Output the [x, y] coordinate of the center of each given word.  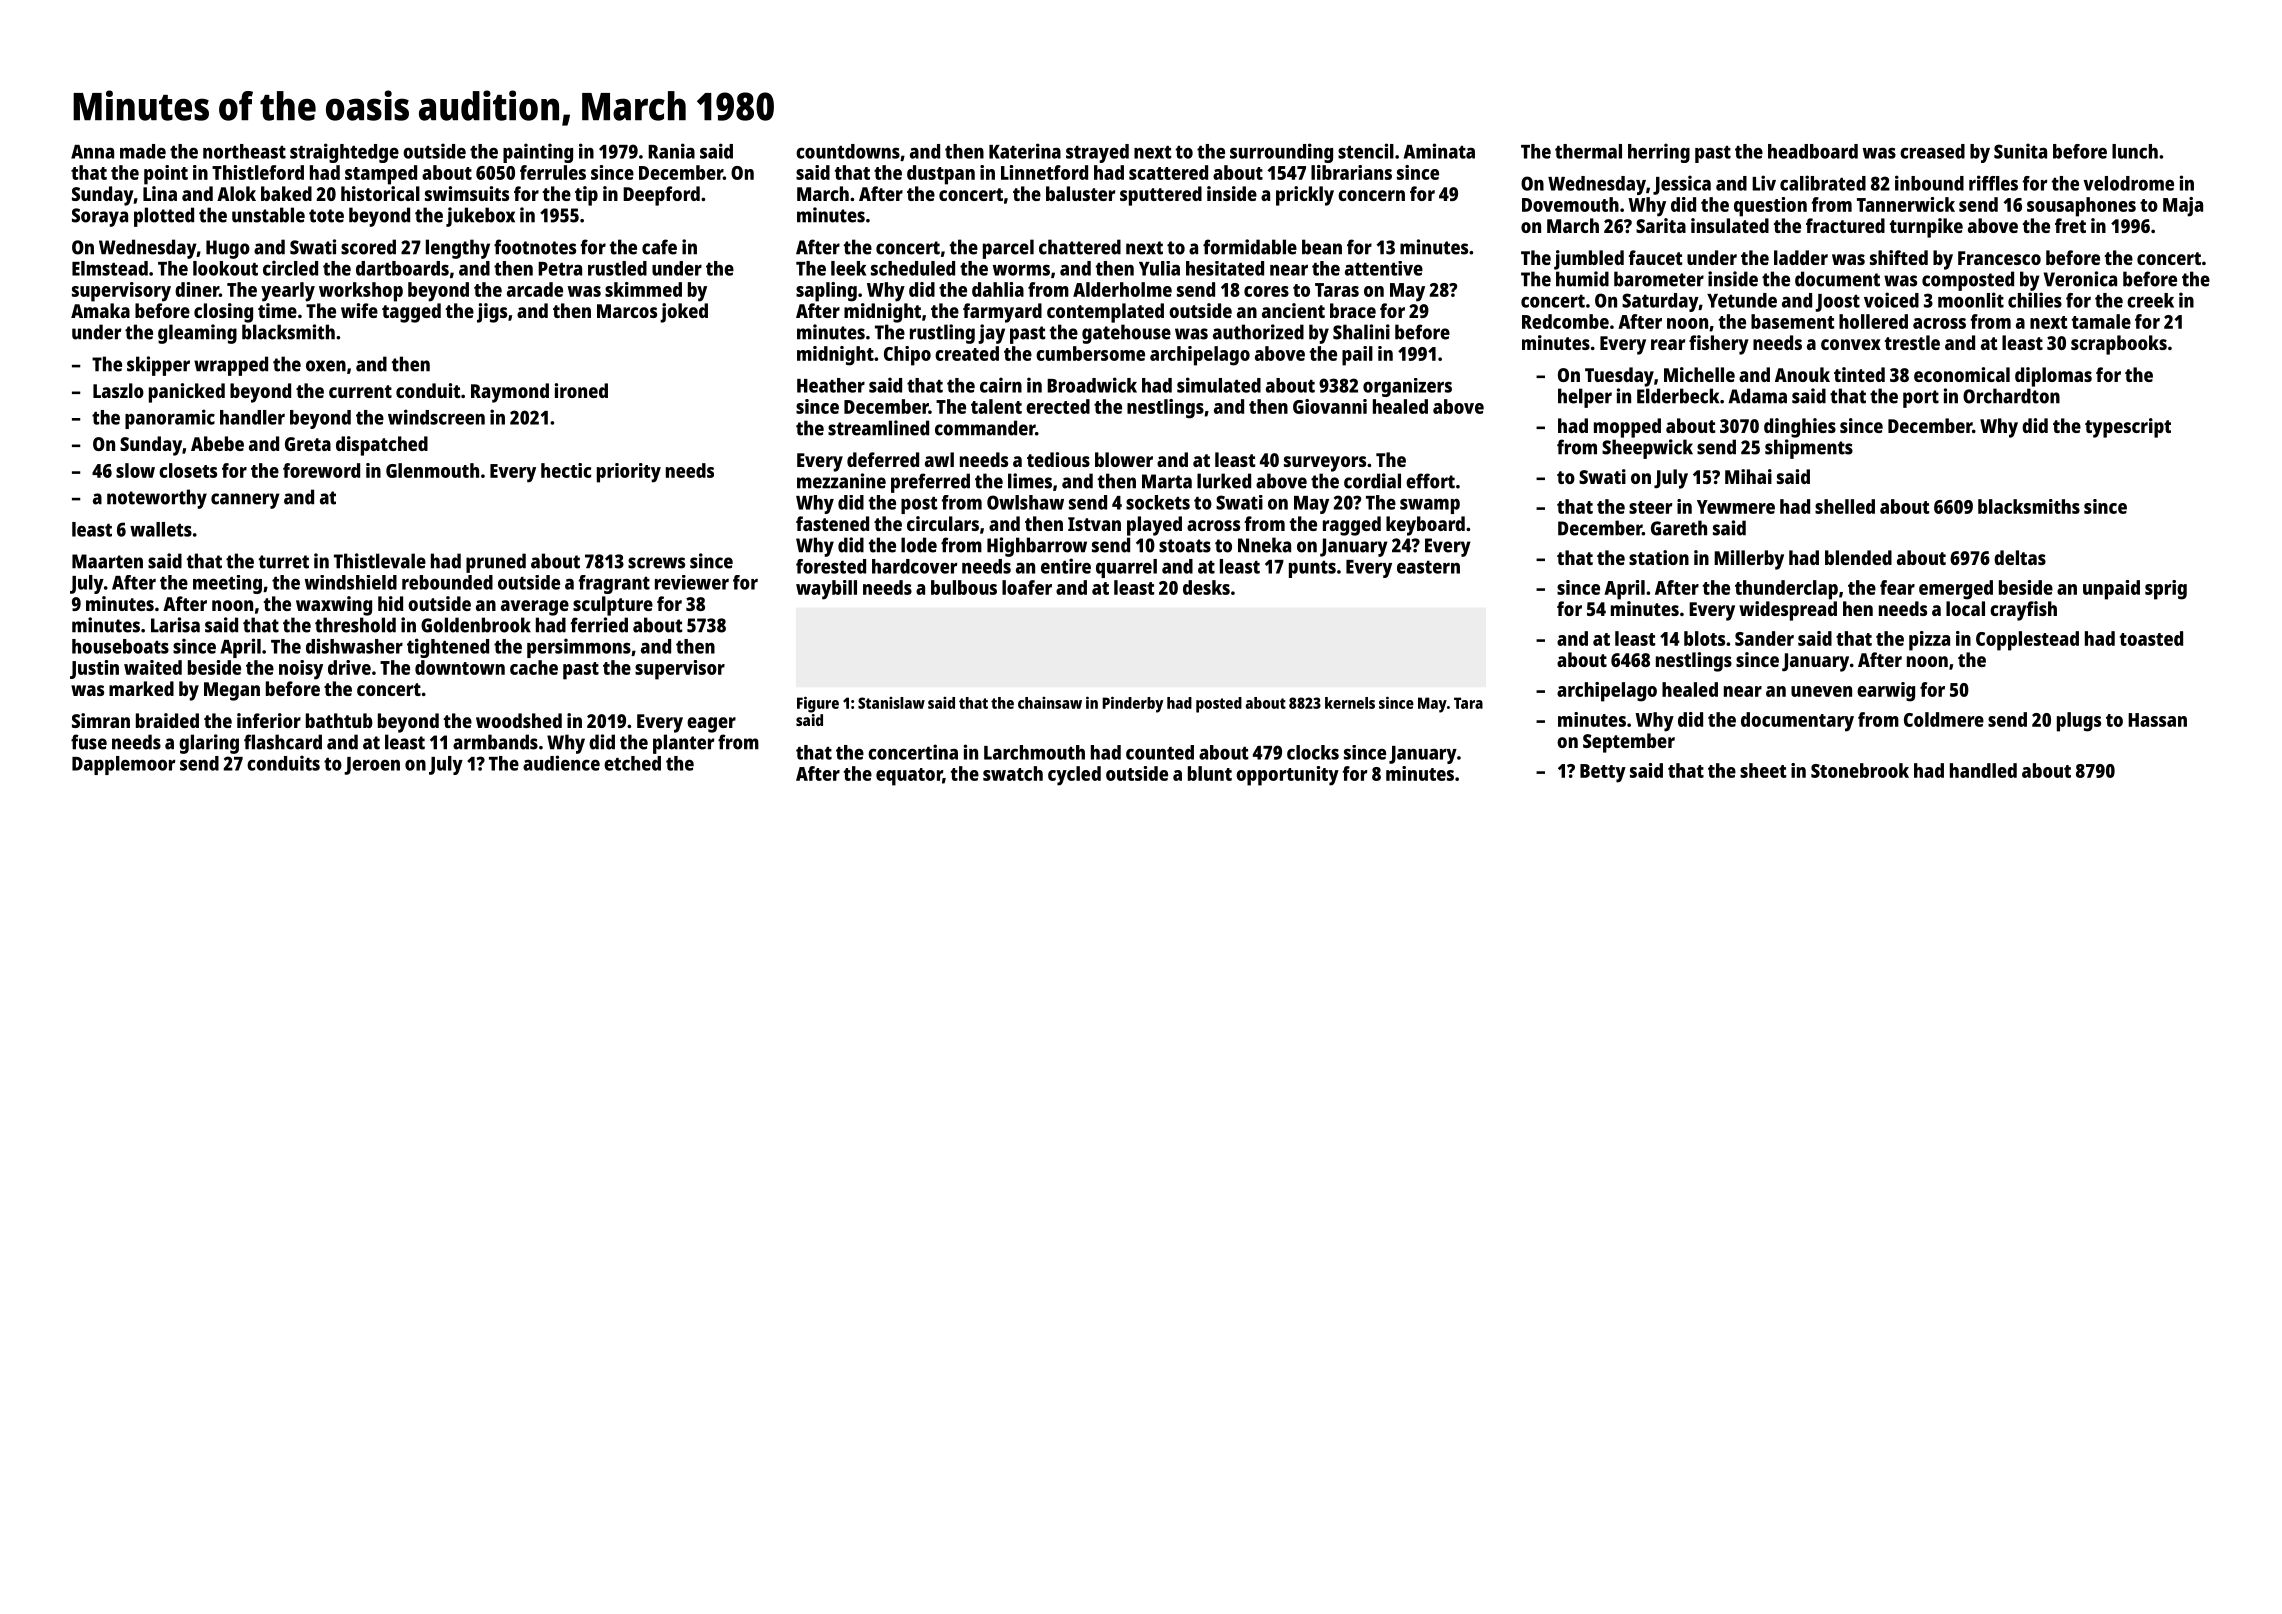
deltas [2020, 557]
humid [1582, 279]
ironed [581, 390]
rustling [942, 334]
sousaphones [2081, 207]
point [166, 175]
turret [283, 562]
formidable [1250, 247]
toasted [2151, 638]
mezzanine [841, 481]
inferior [269, 720]
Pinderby [1132, 704]
